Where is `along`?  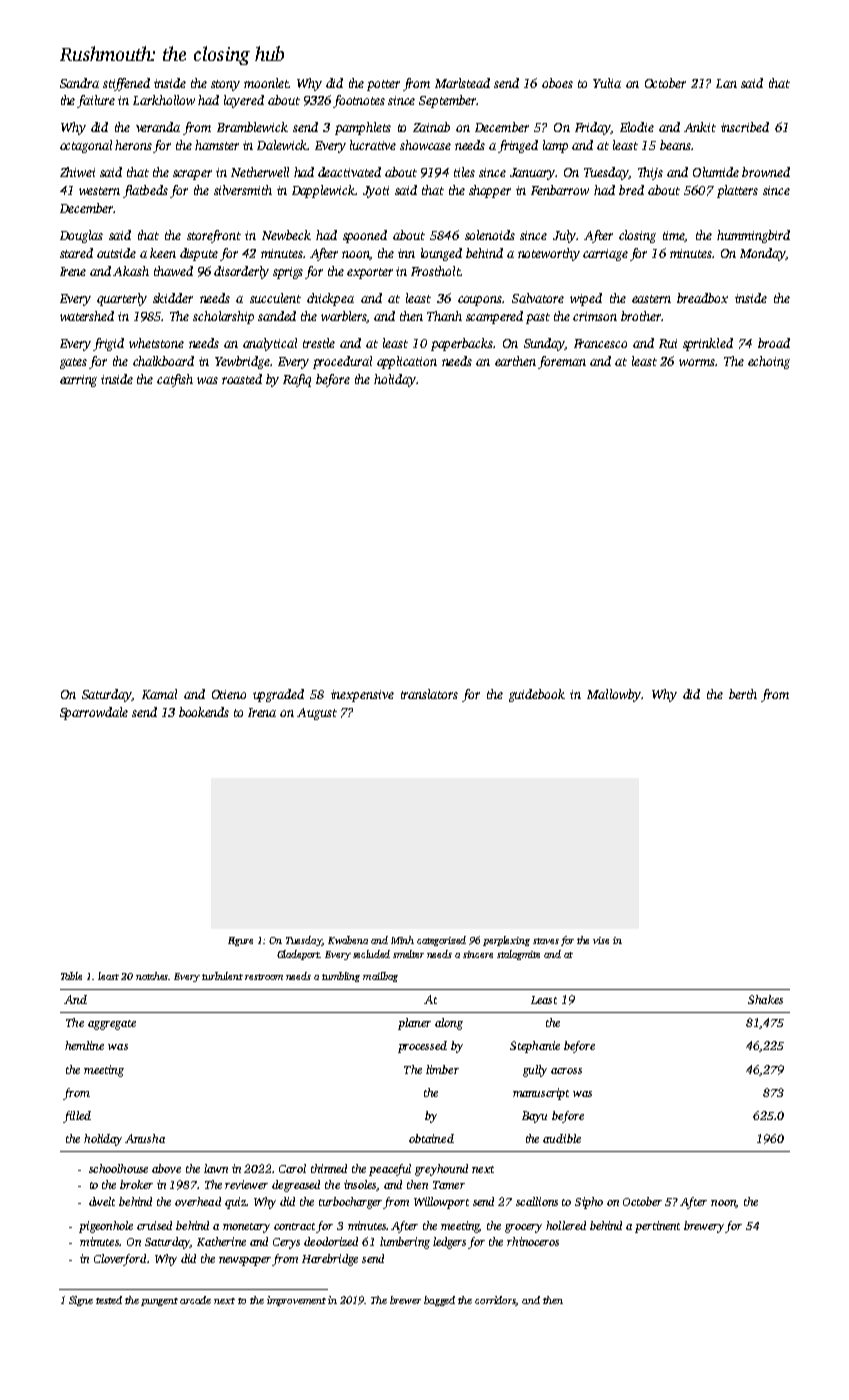 along is located at coordinates (449, 1024).
